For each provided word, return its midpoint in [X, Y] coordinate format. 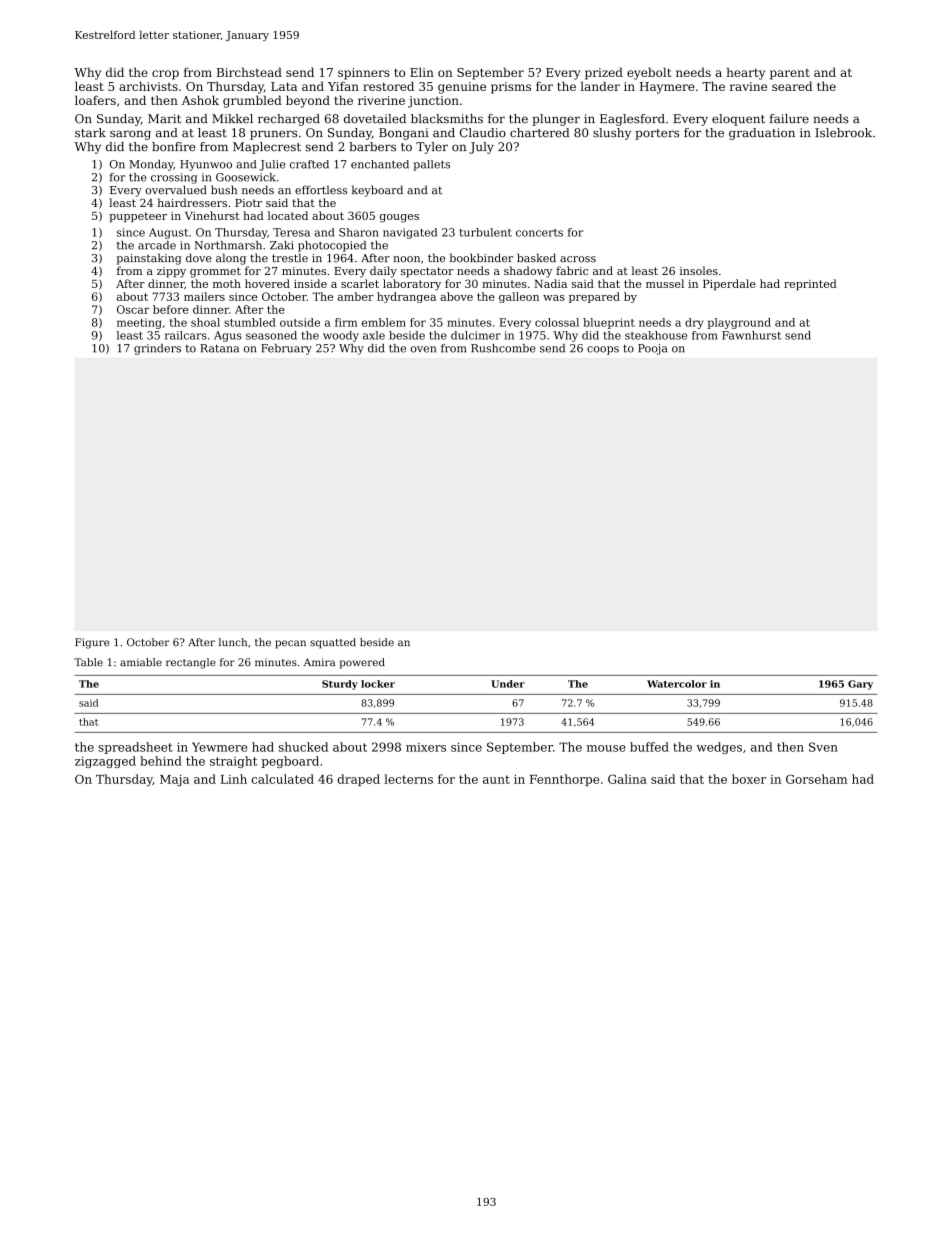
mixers [426, 747]
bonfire [173, 147]
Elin [422, 72]
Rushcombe [503, 348]
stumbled [250, 322]
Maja [174, 781]
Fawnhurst [752, 335]
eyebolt [649, 73]
